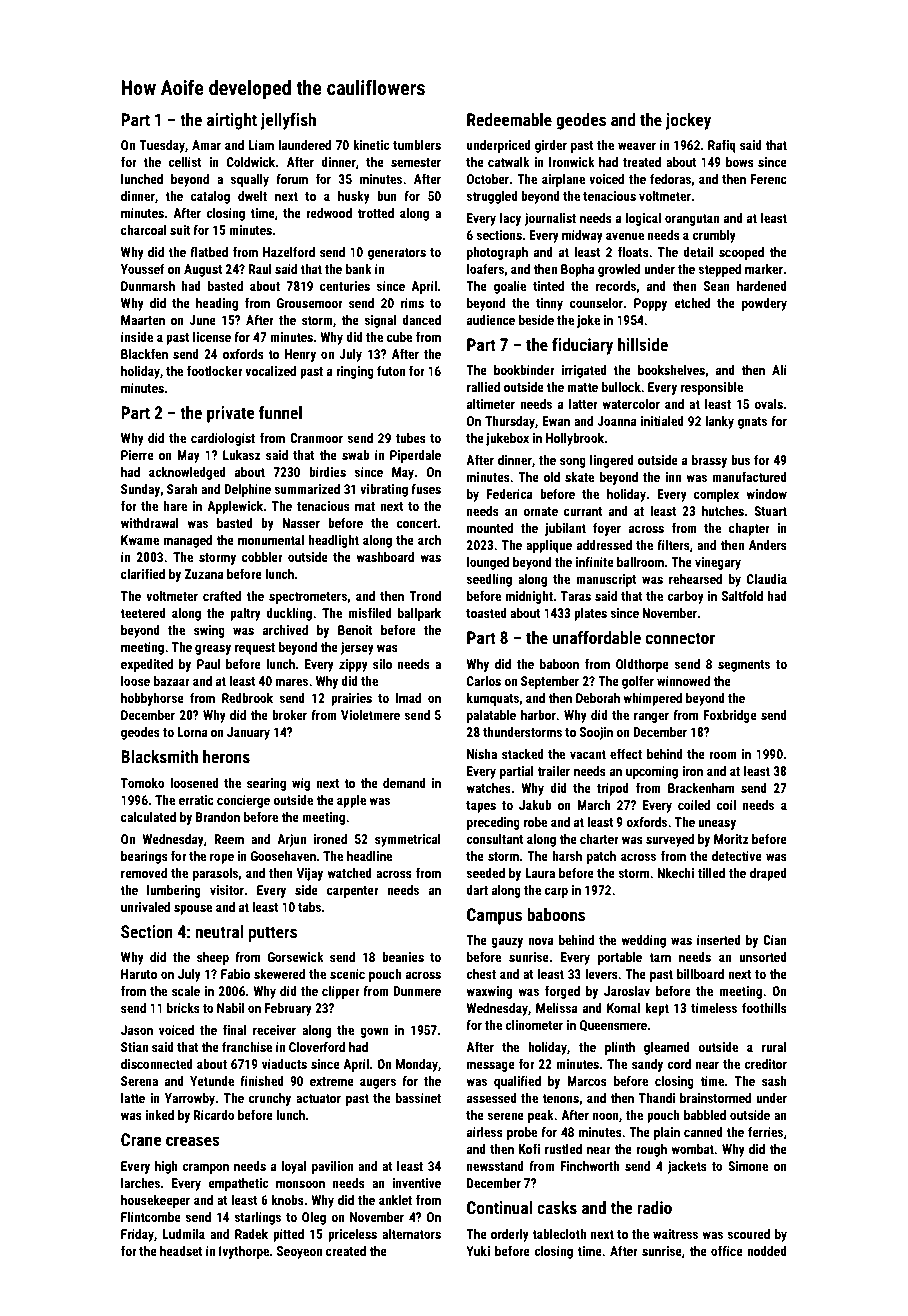 This screenshot has height=1316, width=908. I want to click on tapes, so click(481, 807).
